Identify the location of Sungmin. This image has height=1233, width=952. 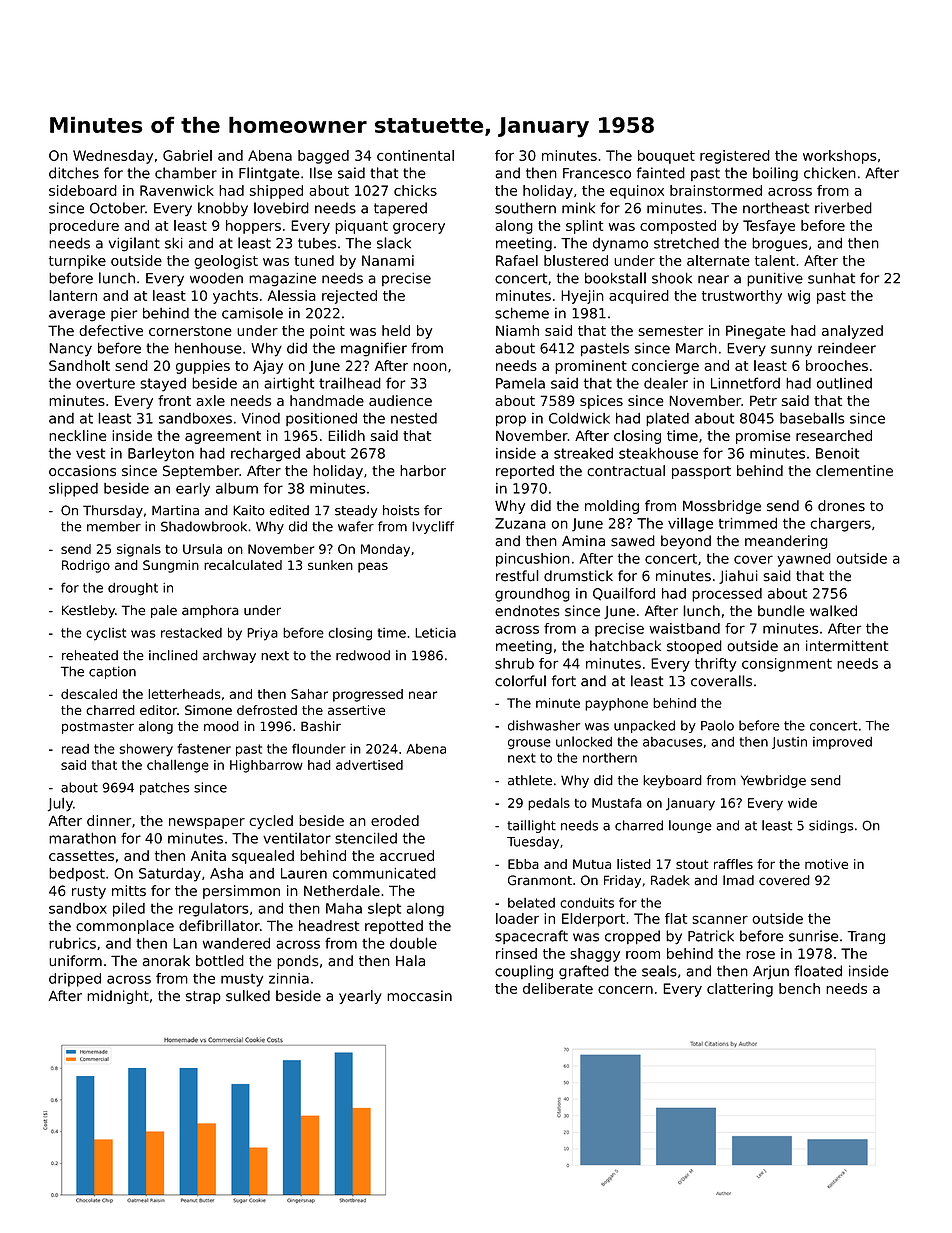
(171, 566).
